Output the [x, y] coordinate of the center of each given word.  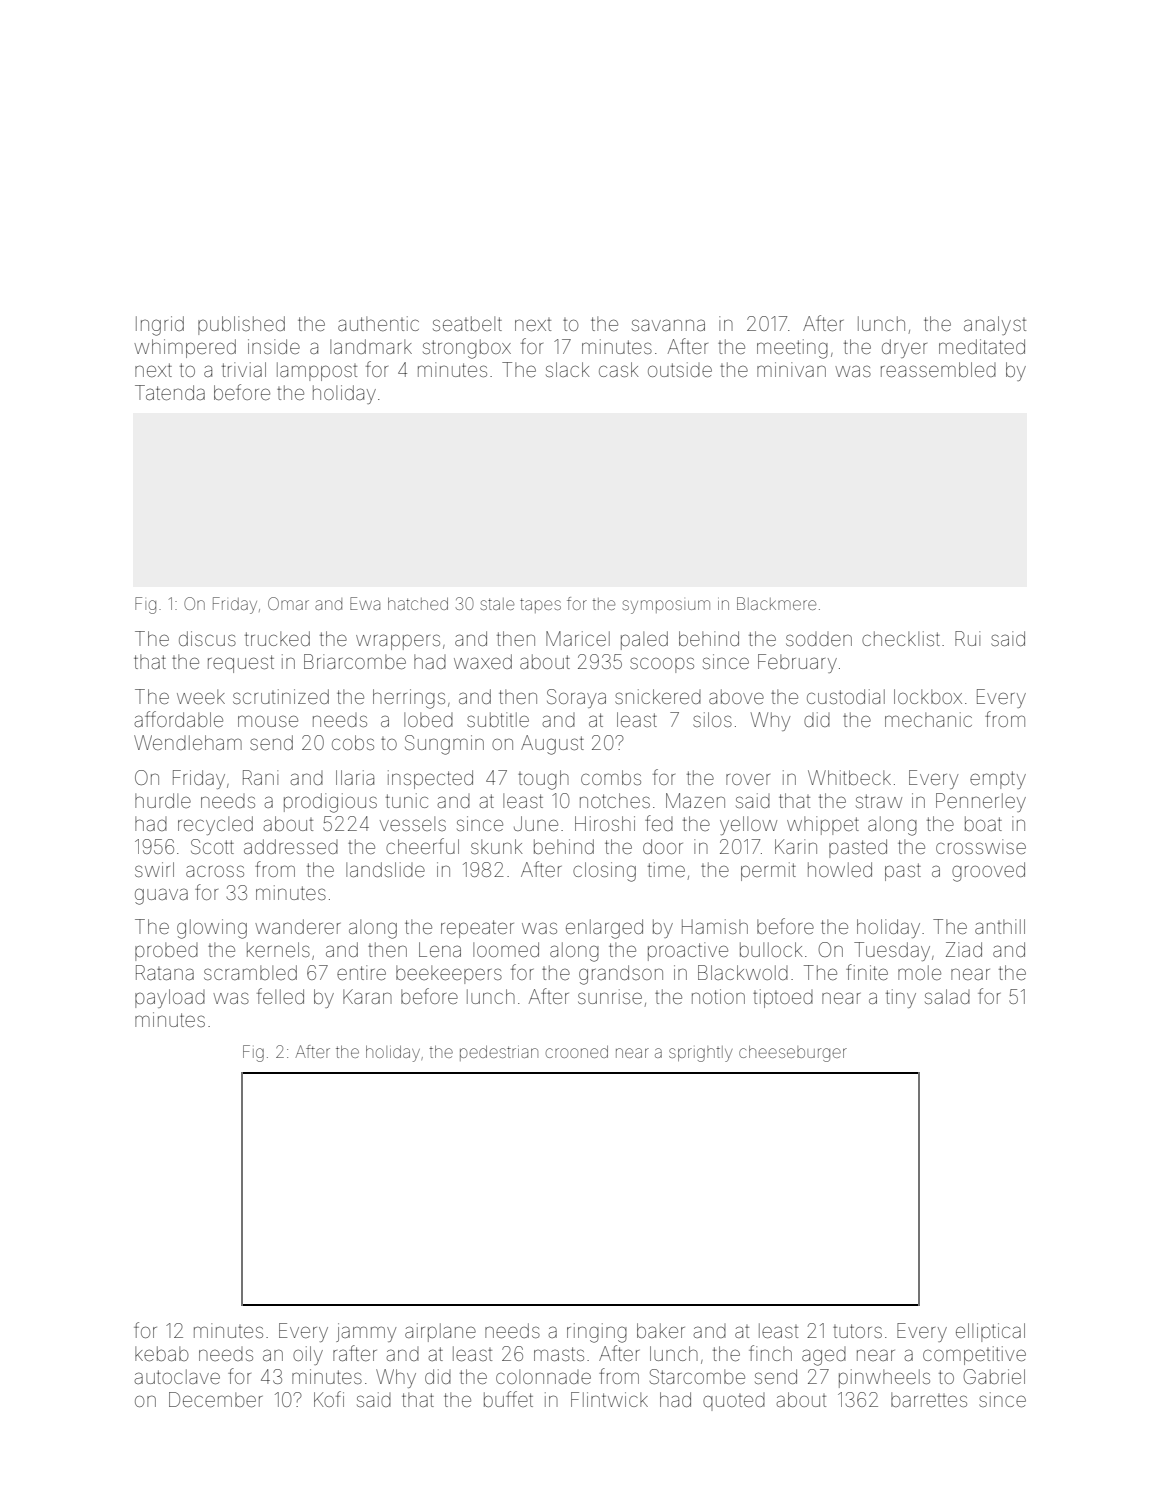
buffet [508, 1399]
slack [568, 369]
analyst [995, 325]
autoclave [177, 1376]
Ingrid [160, 326]
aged [824, 1356]
